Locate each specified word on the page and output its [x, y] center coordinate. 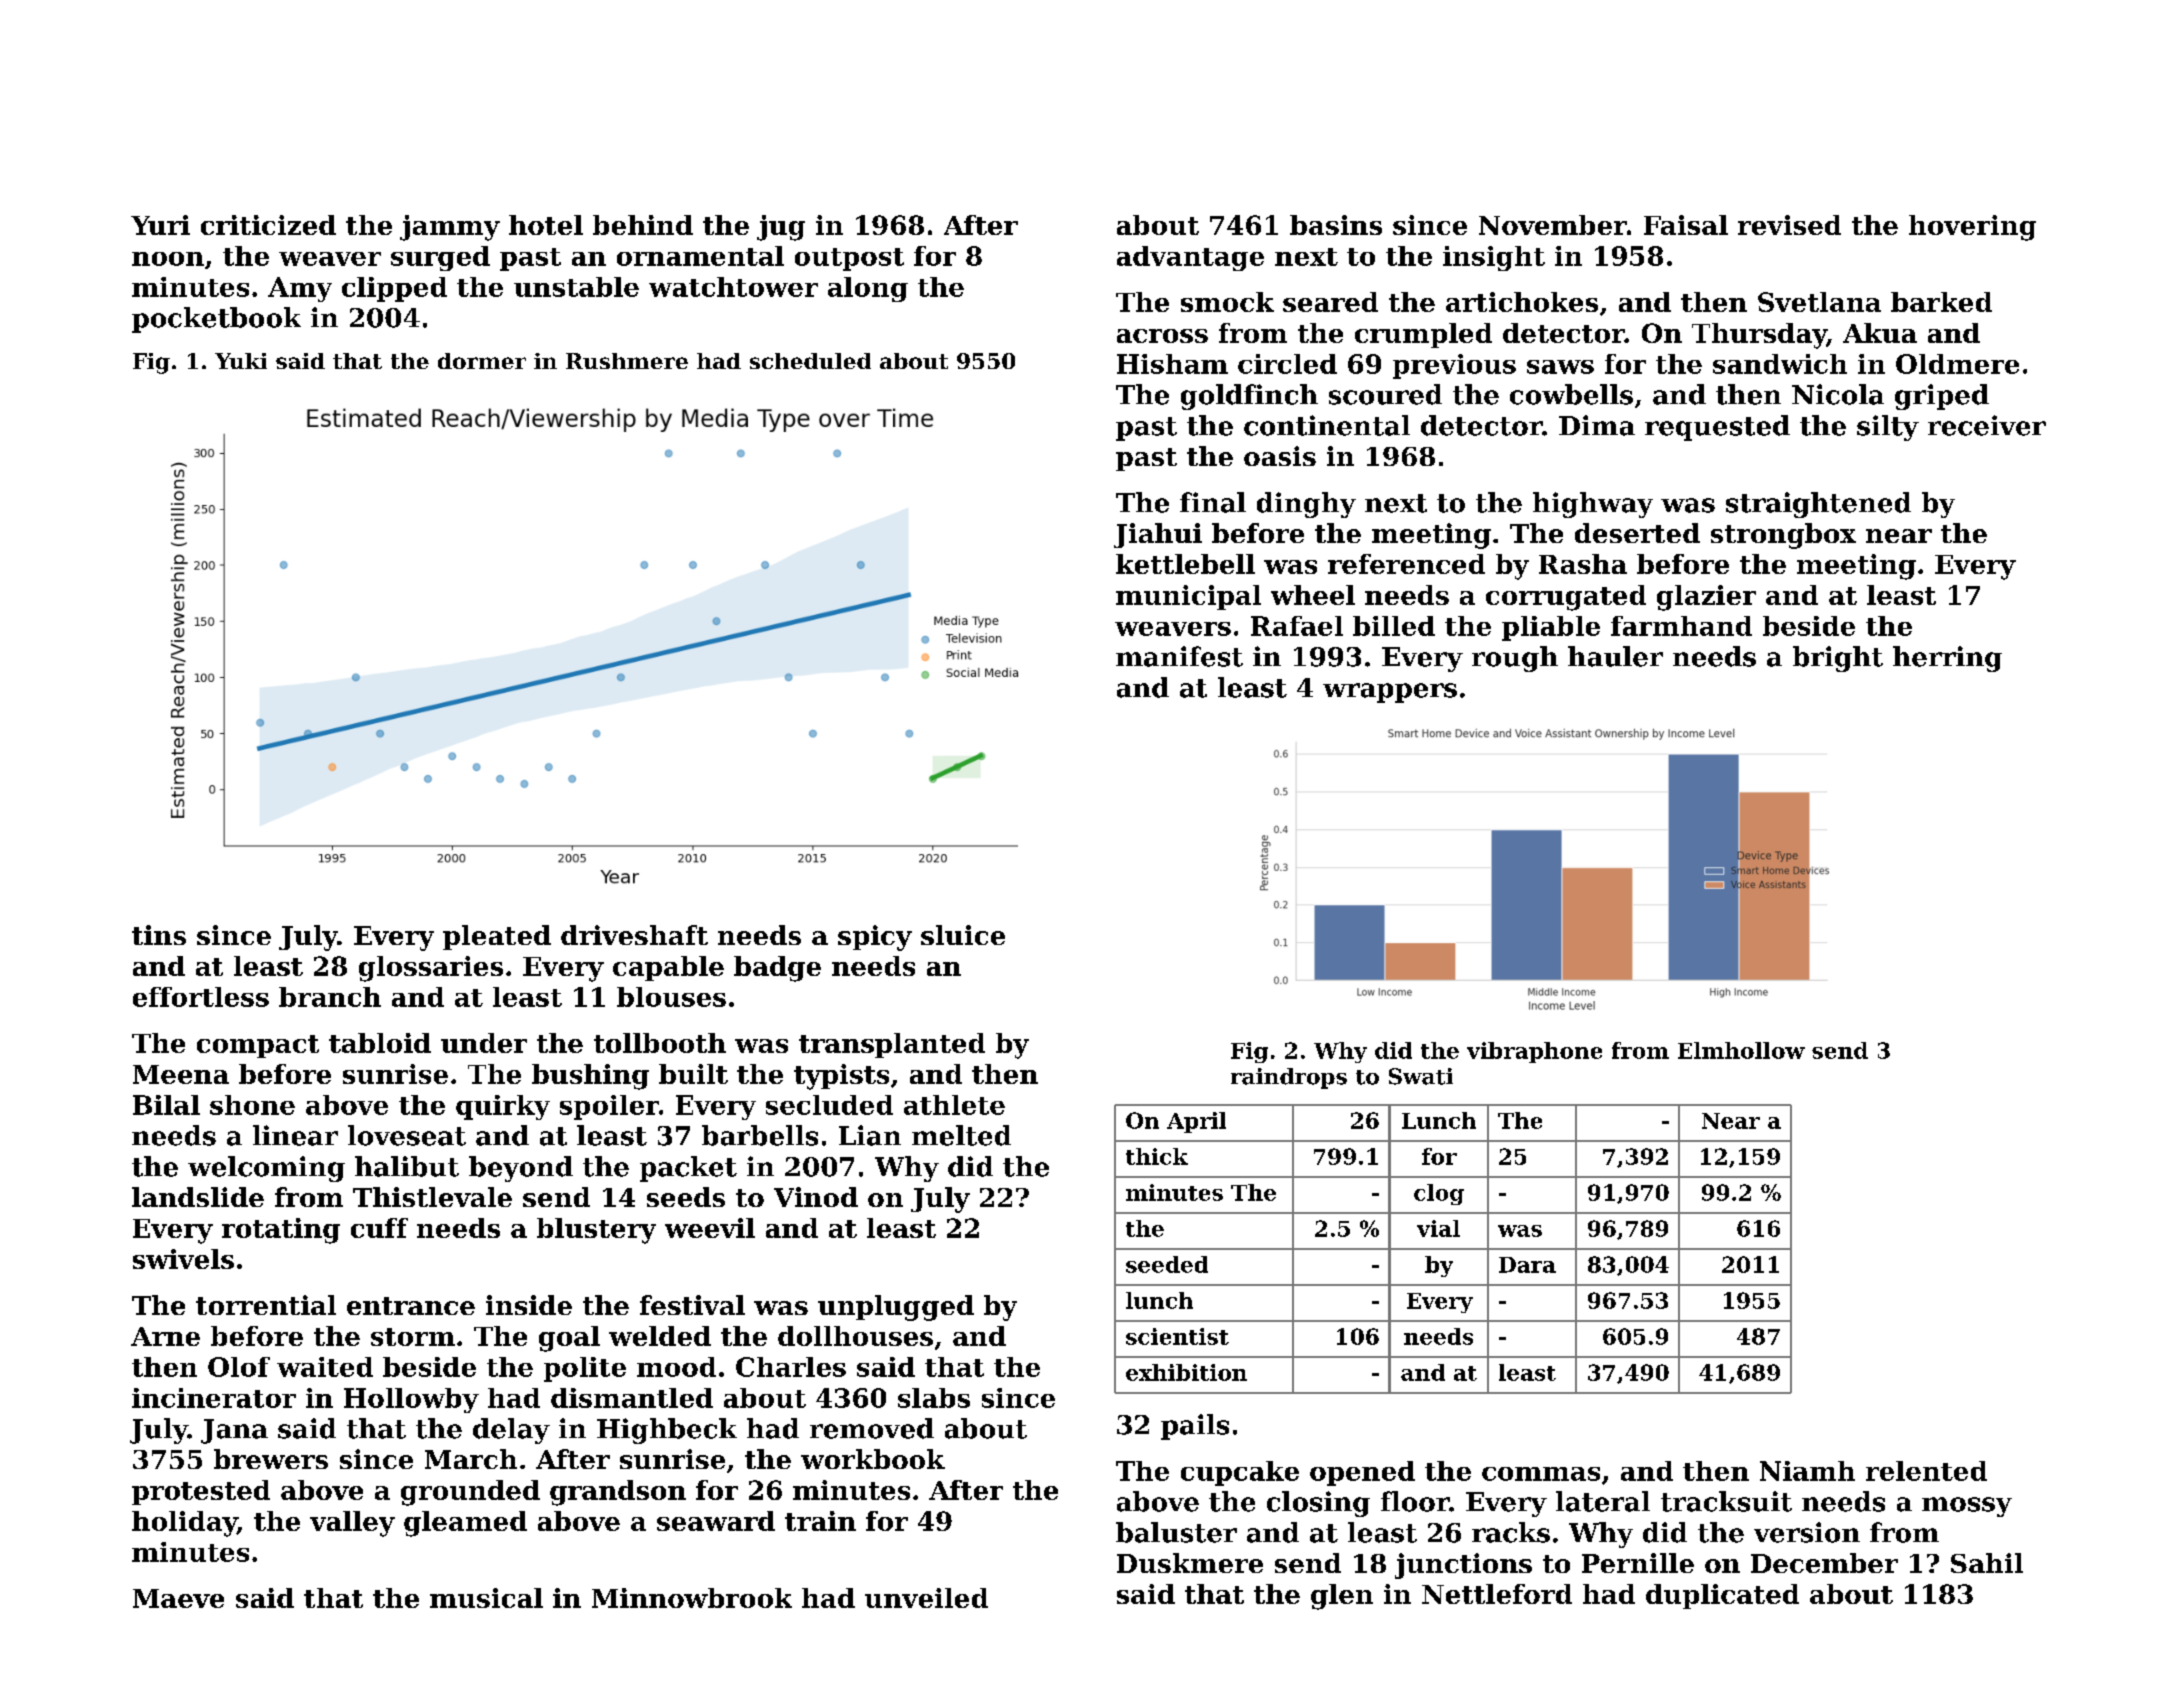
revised [1789, 225]
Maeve [178, 1598]
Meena [181, 1074]
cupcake [1240, 1473]
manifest [1179, 656]
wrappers [1390, 693]
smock [1227, 302]
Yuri [160, 225]
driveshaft [634, 935]
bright [1838, 659]
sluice [963, 935]
